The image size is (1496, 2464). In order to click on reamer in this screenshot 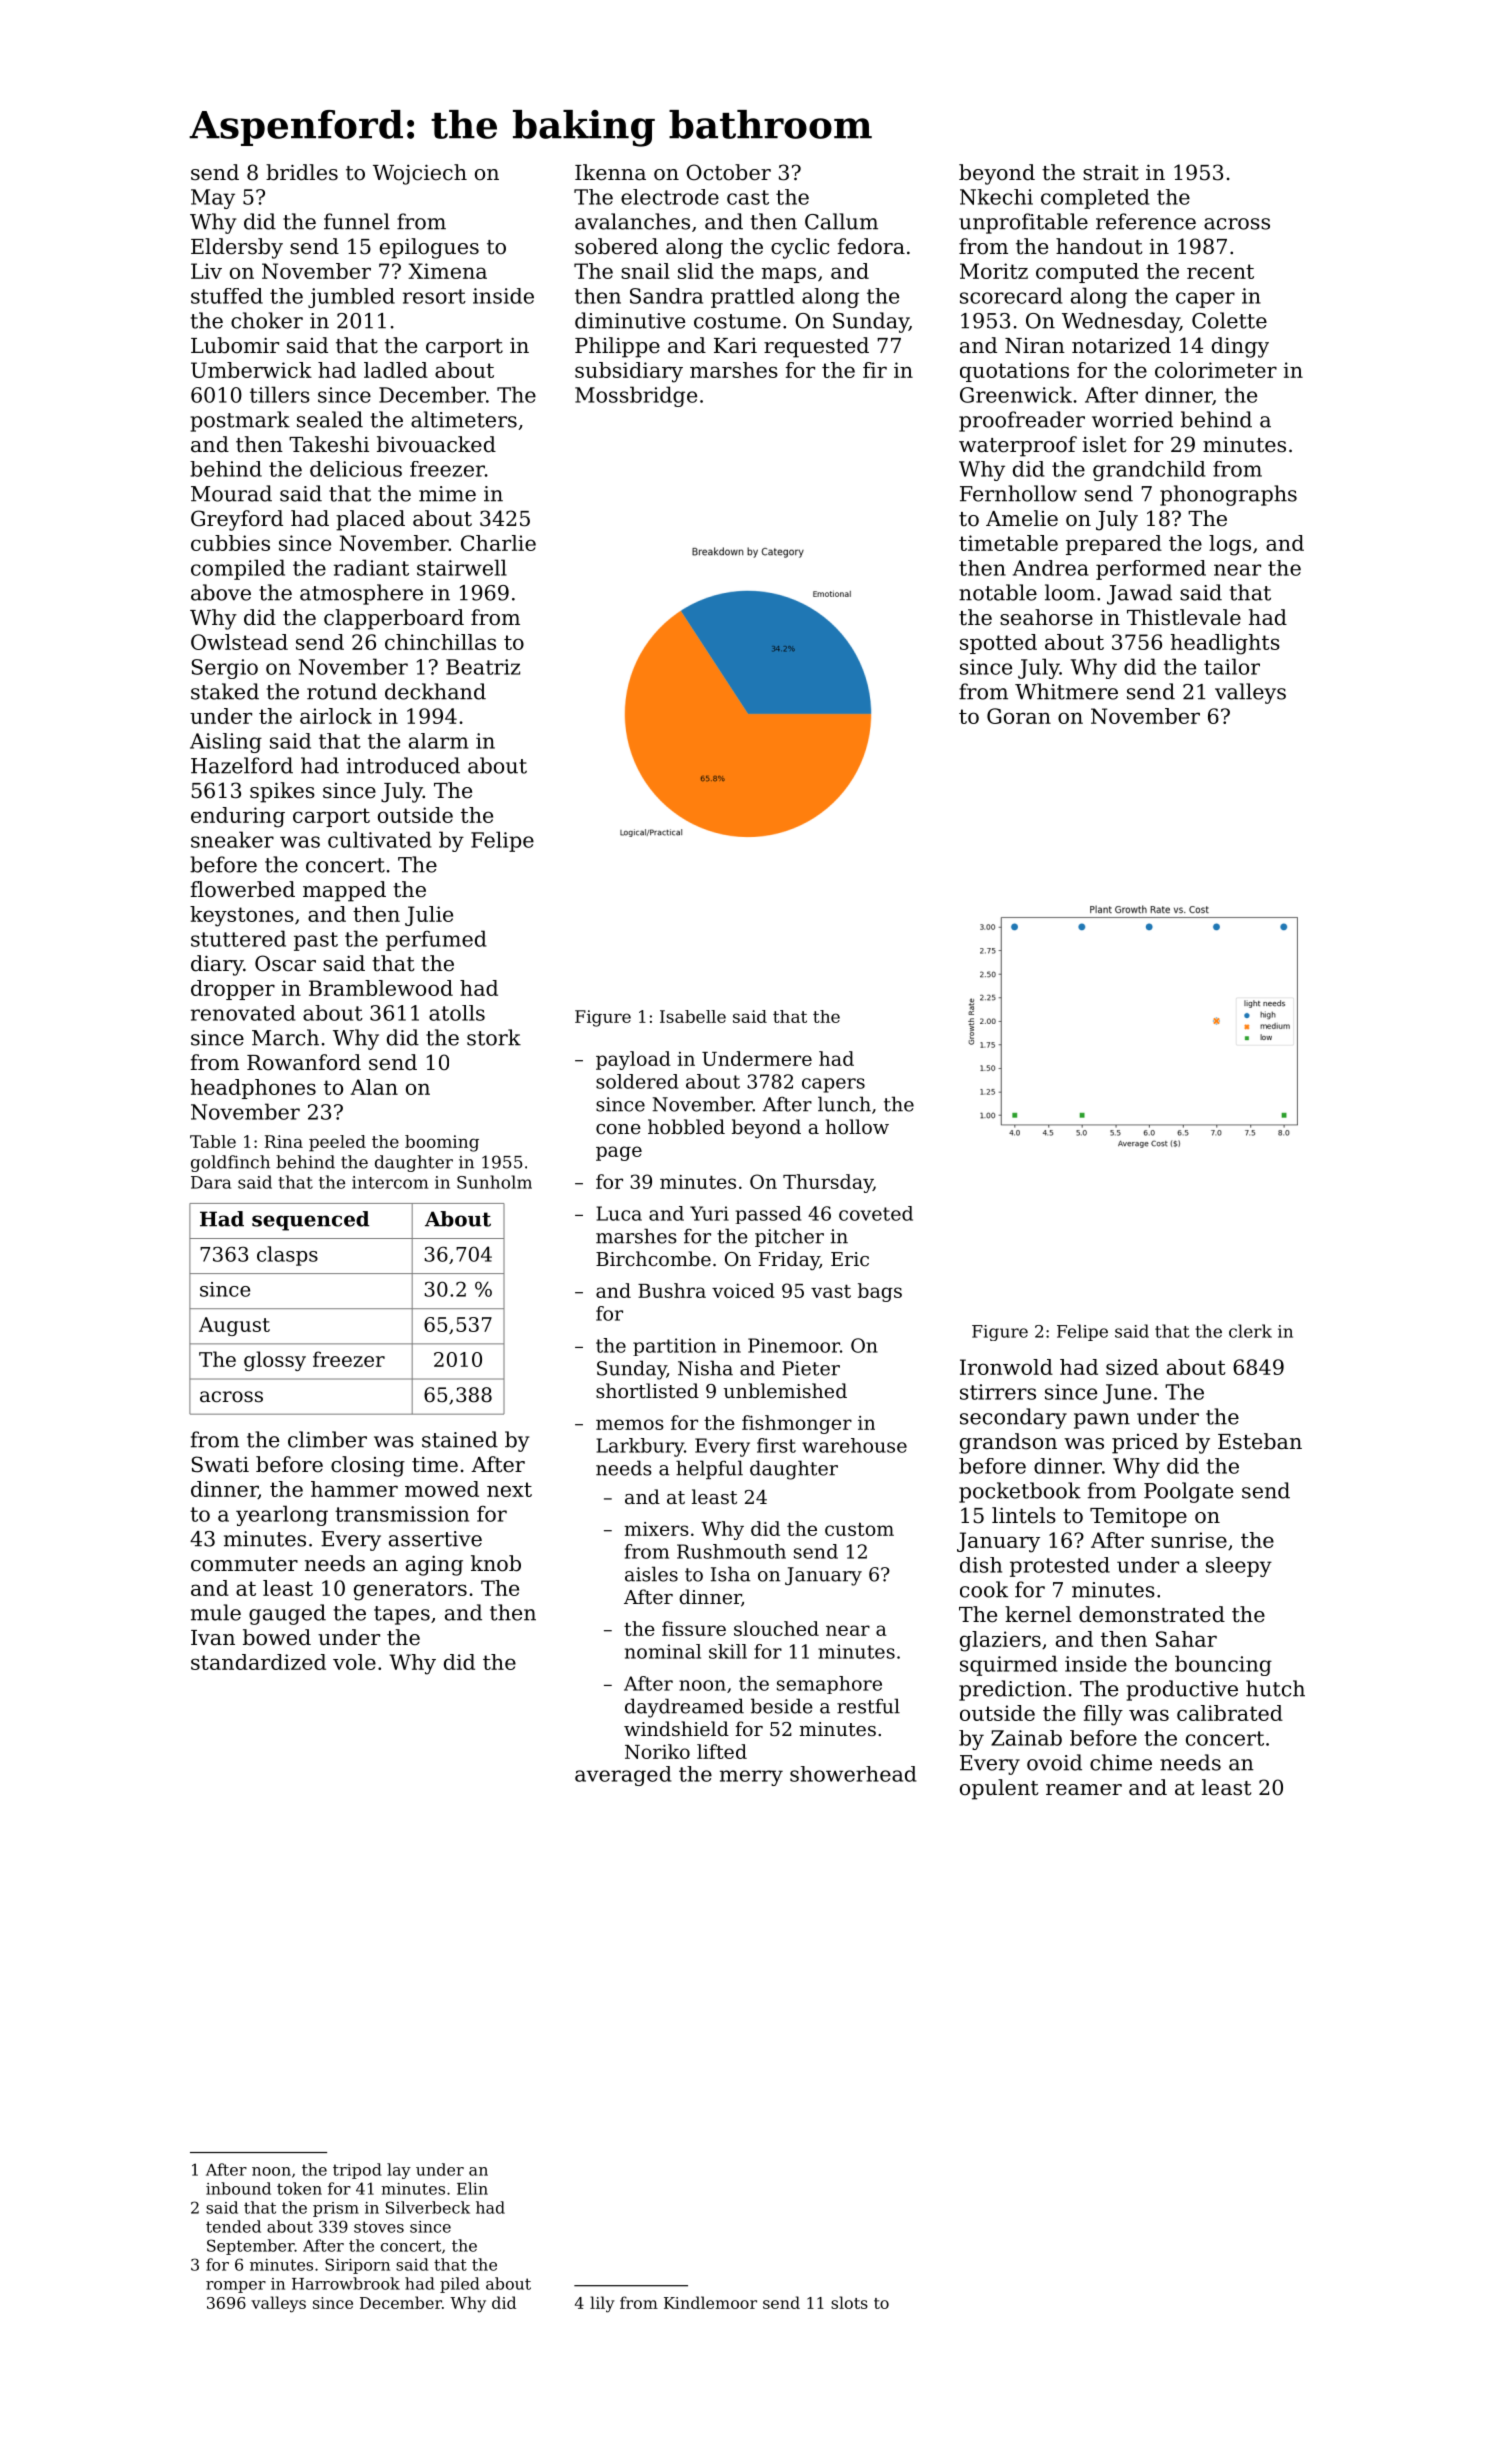, I will do `click(1084, 1790)`.
